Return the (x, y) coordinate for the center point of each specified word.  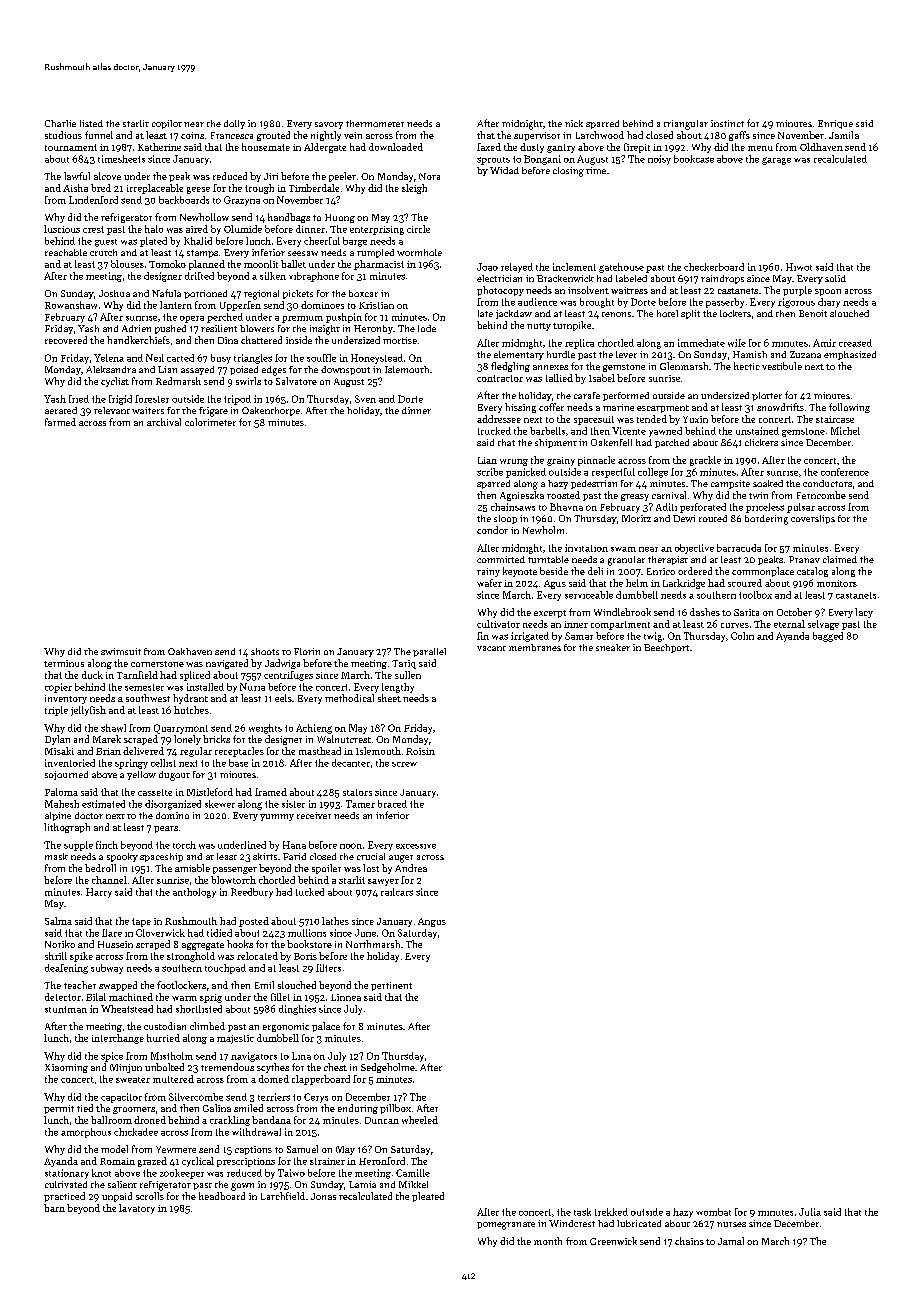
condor (492, 530)
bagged (828, 637)
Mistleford (210, 792)
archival (164, 422)
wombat (713, 1212)
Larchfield (283, 1196)
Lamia (362, 1184)
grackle (705, 461)
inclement (574, 267)
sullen (408, 675)
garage (776, 161)
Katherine (159, 147)
